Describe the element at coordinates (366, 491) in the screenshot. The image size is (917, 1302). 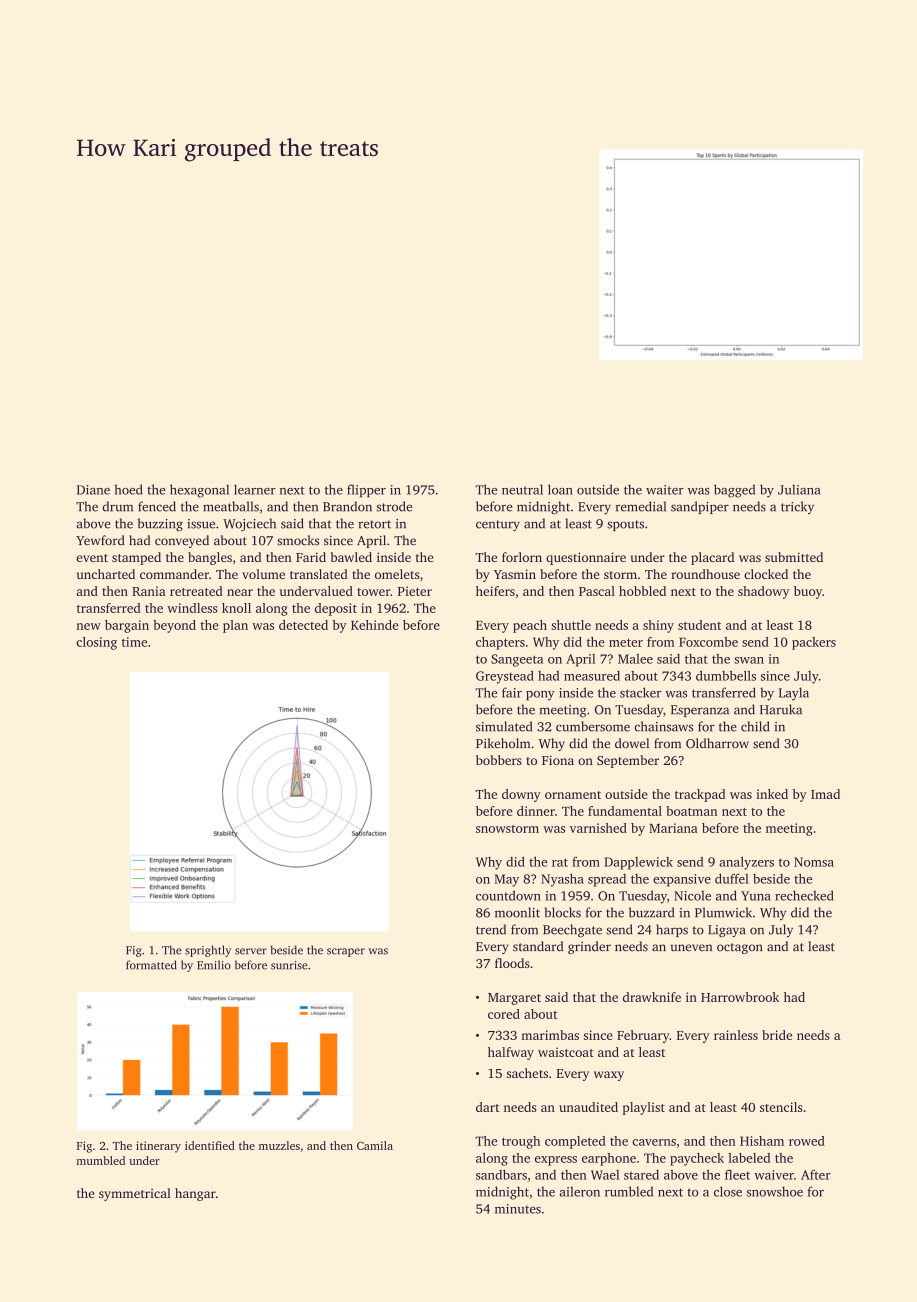
I see `flipper` at that location.
